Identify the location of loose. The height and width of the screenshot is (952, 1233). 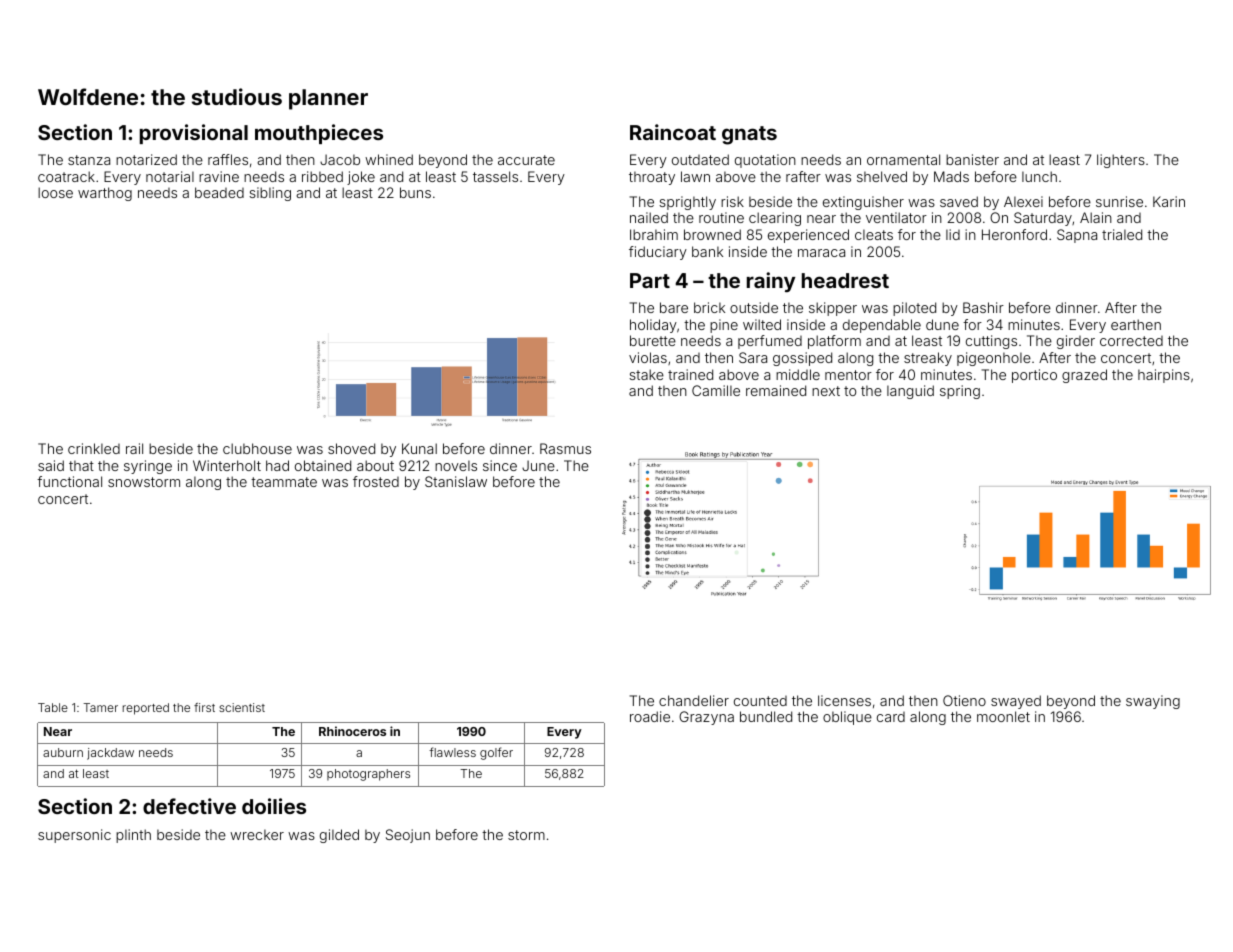
(55, 192).
